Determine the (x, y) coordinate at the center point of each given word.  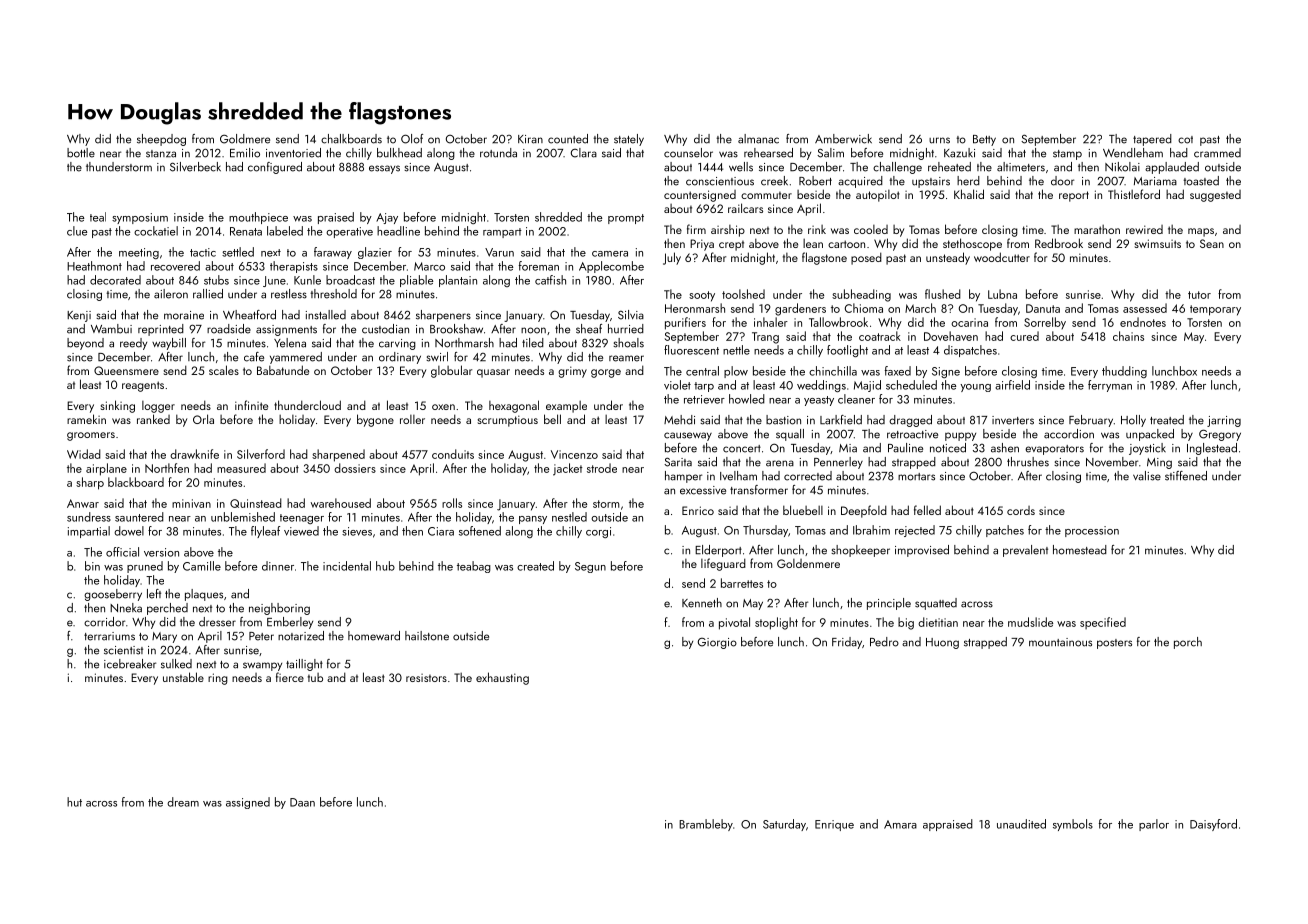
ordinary (400, 358)
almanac (758, 139)
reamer (626, 358)
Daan (302, 802)
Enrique (834, 825)
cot (1185, 140)
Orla (203, 419)
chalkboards (351, 139)
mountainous (1060, 642)
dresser (217, 622)
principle (889, 604)
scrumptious (508, 421)
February (1091, 421)
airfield (1012, 385)
